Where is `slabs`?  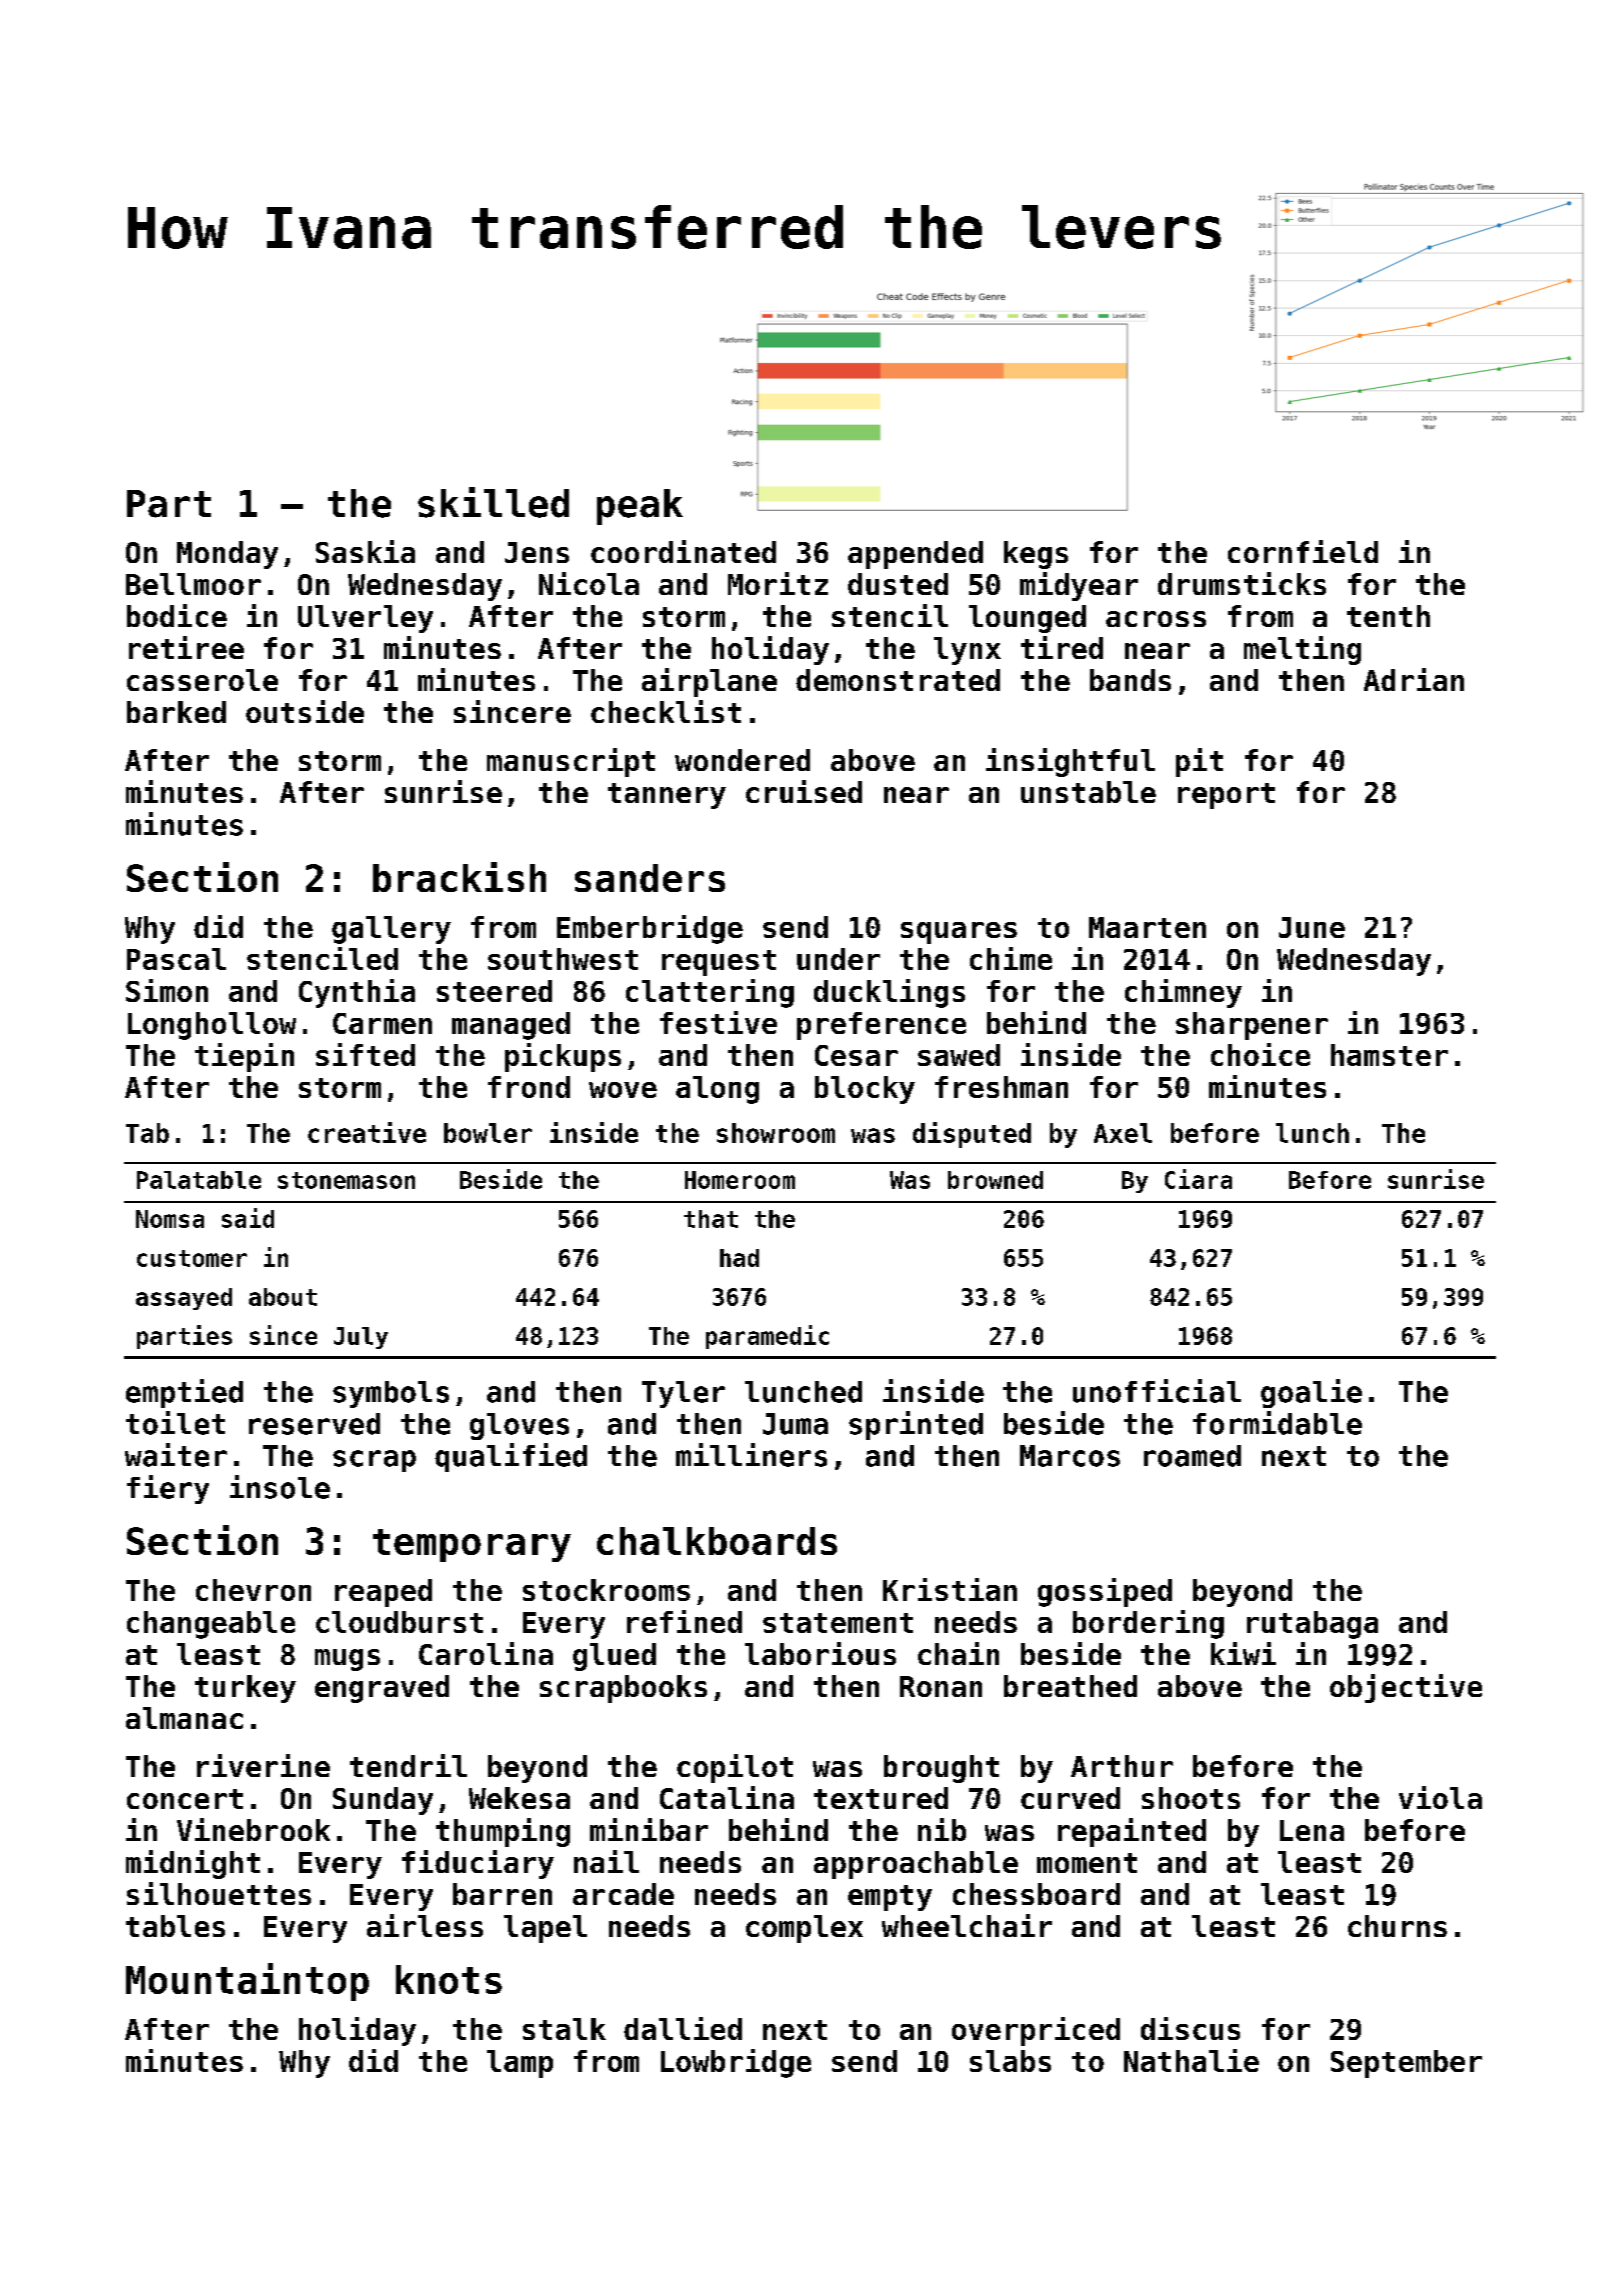
slabs is located at coordinates (1010, 2061).
